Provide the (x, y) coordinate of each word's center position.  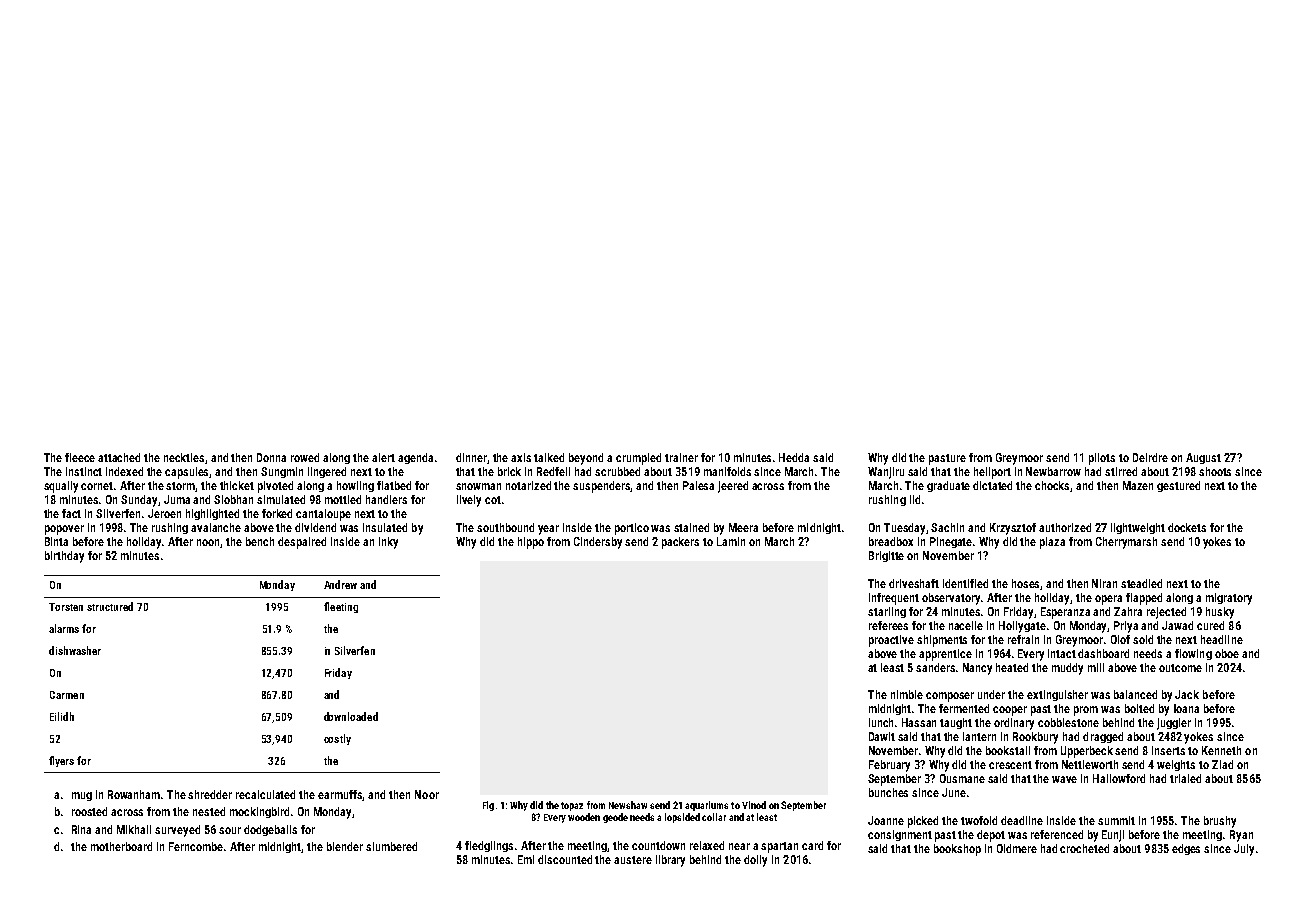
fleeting (341, 607)
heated (1012, 667)
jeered (733, 487)
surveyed (177, 831)
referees (888, 625)
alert (383, 457)
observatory (952, 599)
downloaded (351, 716)
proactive (891, 641)
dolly (755, 861)
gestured (1178, 486)
